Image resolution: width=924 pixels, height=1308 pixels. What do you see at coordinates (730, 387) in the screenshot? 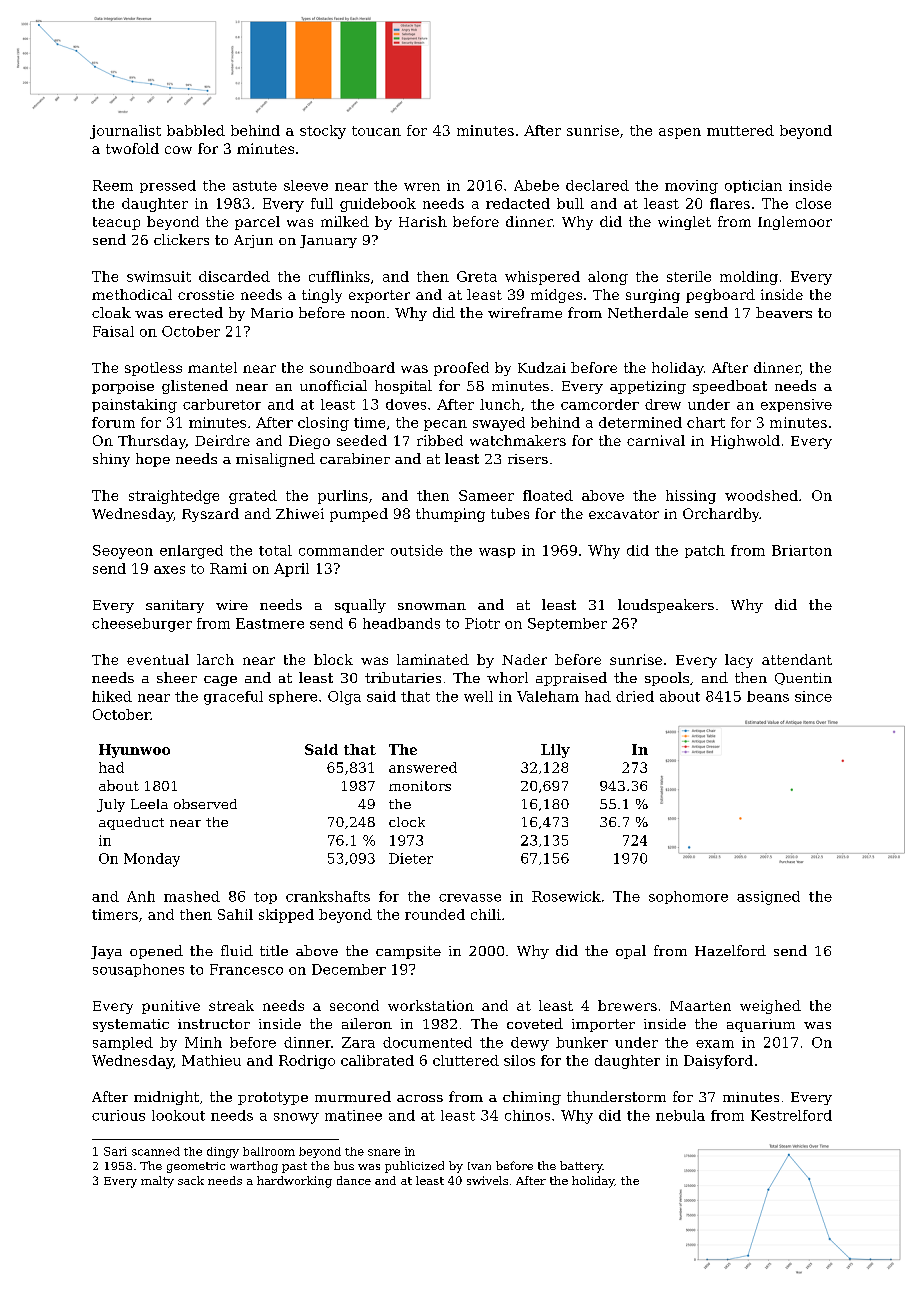
I see `speedboat` at bounding box center [730, 387].
